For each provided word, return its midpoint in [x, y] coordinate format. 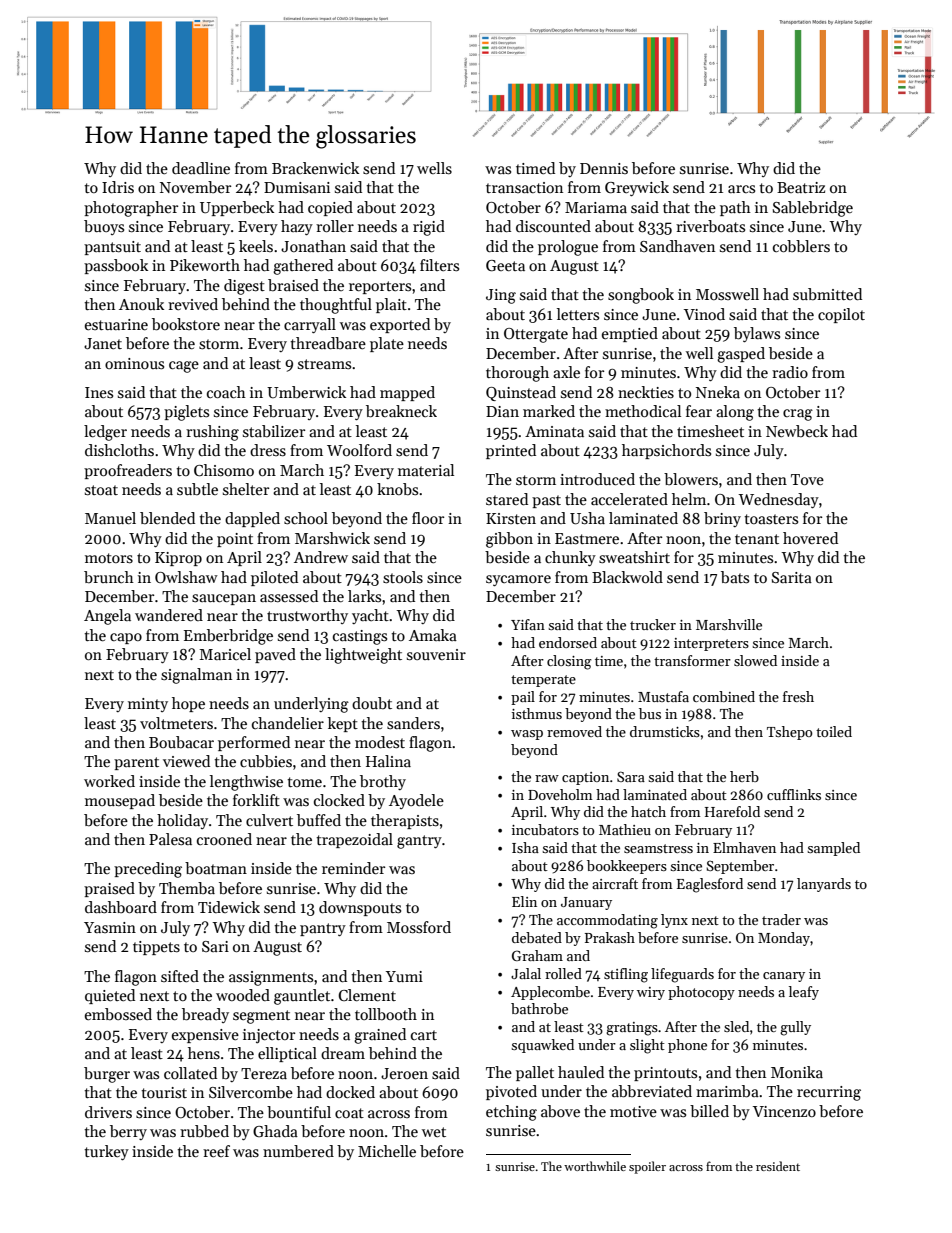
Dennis [604, 168]
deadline [201, 168]
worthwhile [595, 1166]
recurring [829, 1093]
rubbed [204, 1131]
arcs [741, 189]
